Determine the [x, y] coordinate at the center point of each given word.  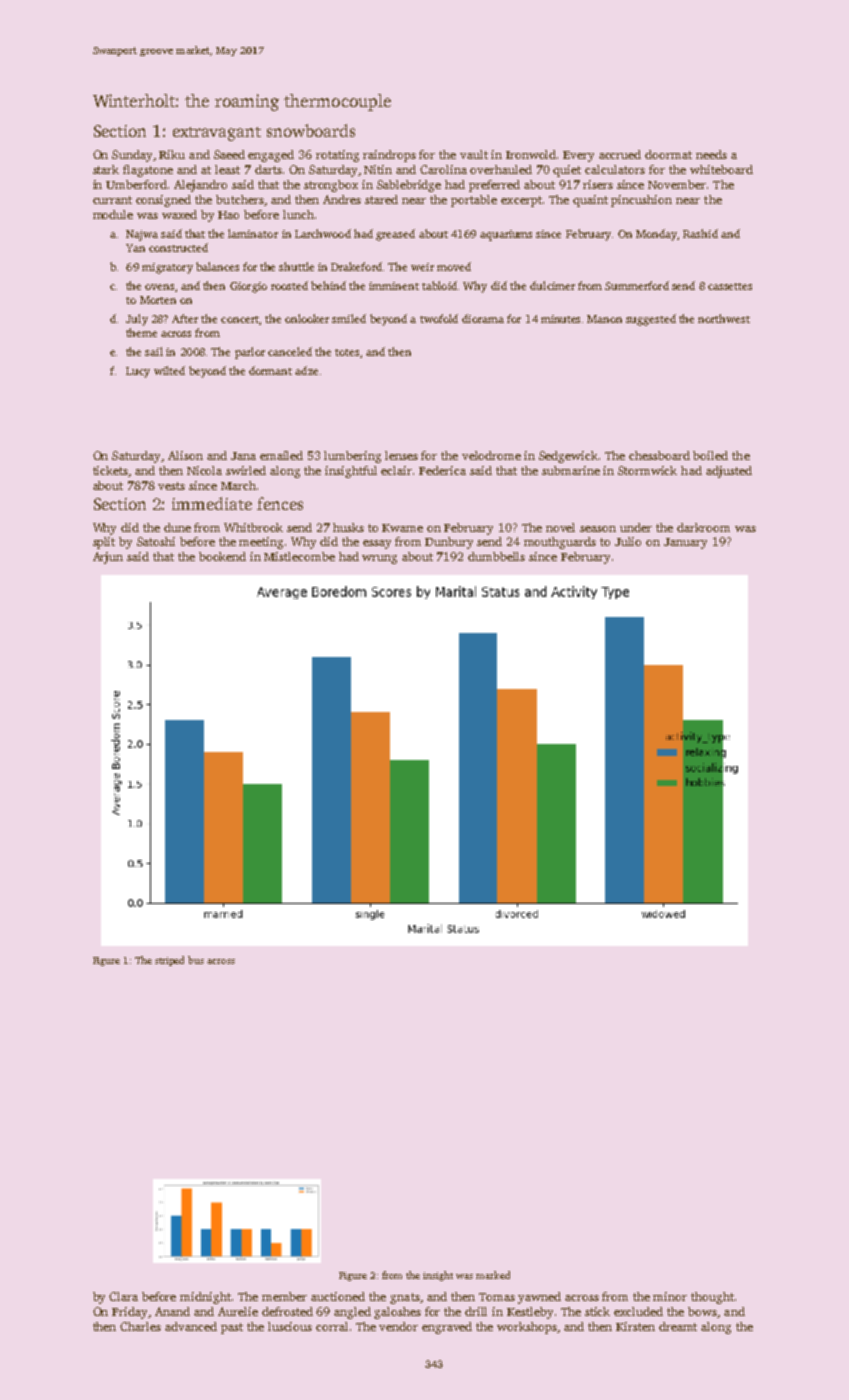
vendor [398, 1326]
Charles [140, 1326]
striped [169, 961]
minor [670, 1296]
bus [196, 960]
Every [578, 156]
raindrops [389, 156]
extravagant [217, 134]
